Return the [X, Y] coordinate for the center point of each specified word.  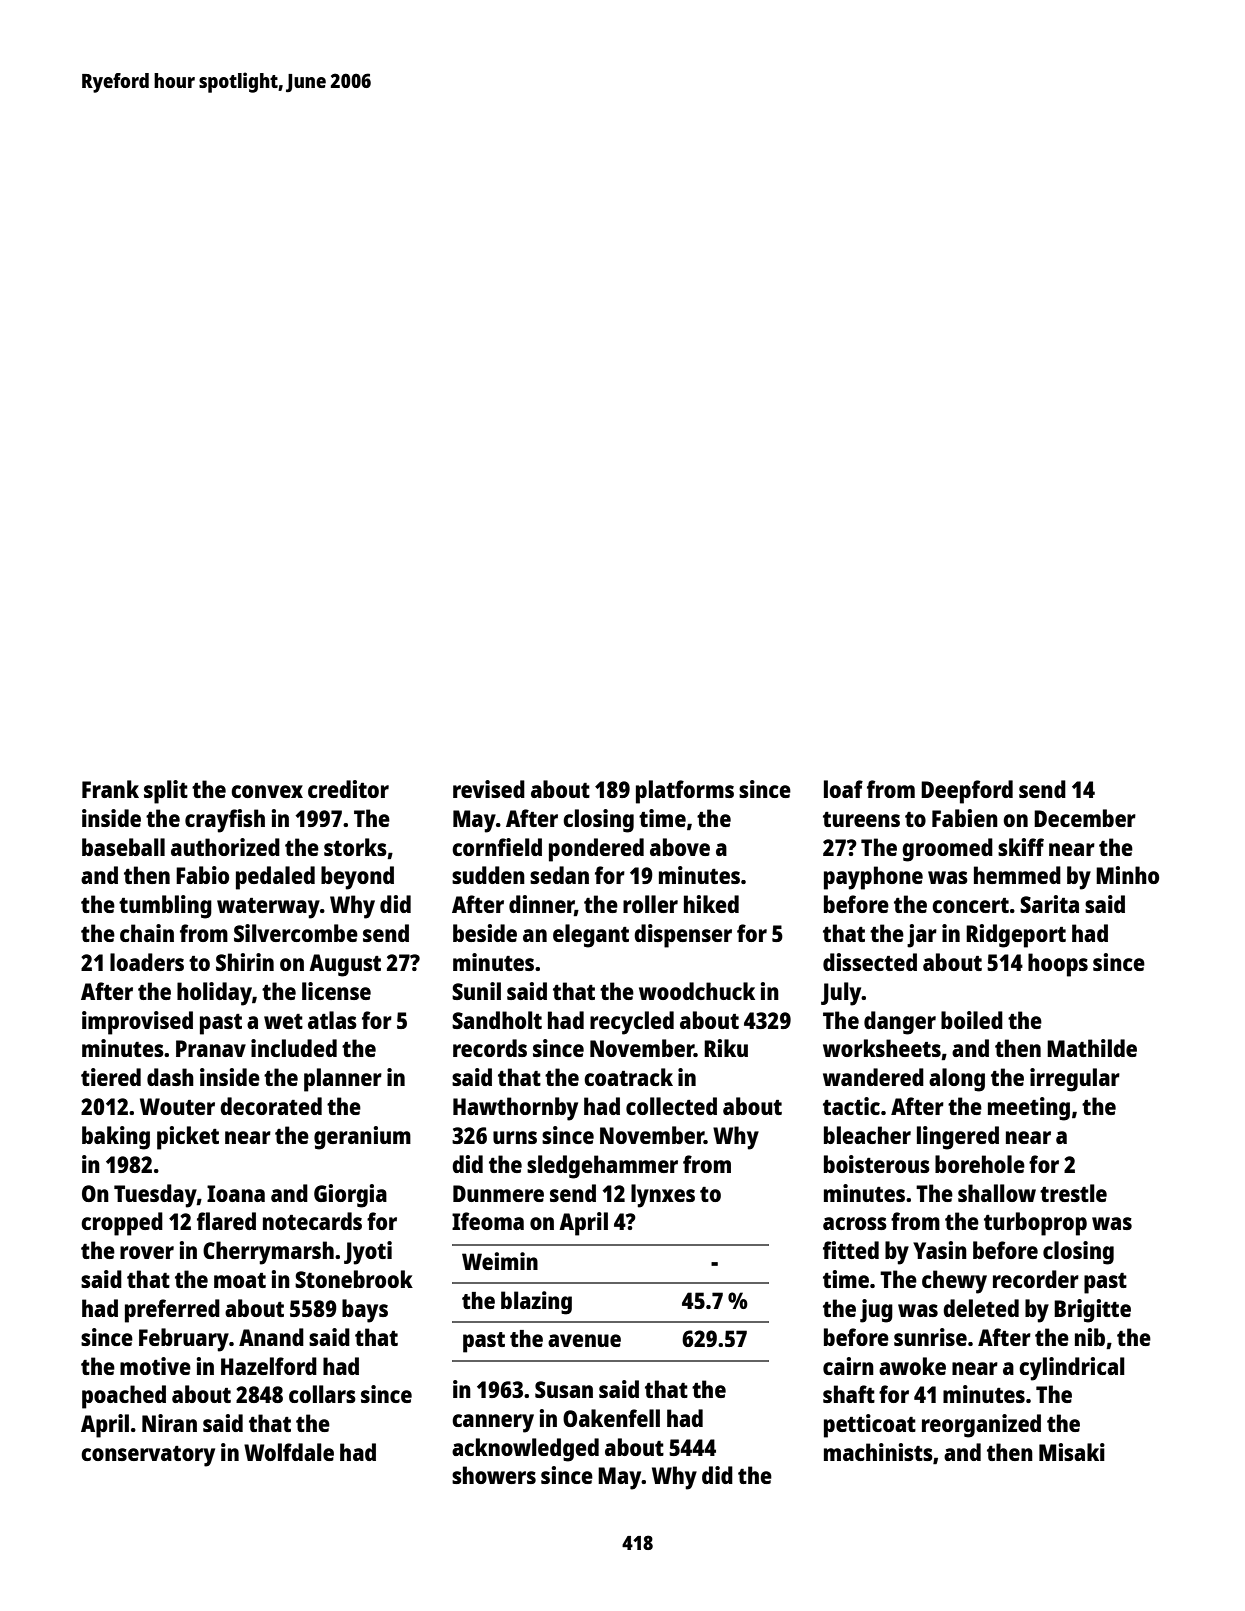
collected [671, 1106]
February [184, 1340]
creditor [348, 789]
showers [494, 1475]
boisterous [877, 1164]
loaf [843, 789]
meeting [1029, 1109]
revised [489, 789]
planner [343, 1080]
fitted [851, 1250]
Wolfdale [289, 1452]
